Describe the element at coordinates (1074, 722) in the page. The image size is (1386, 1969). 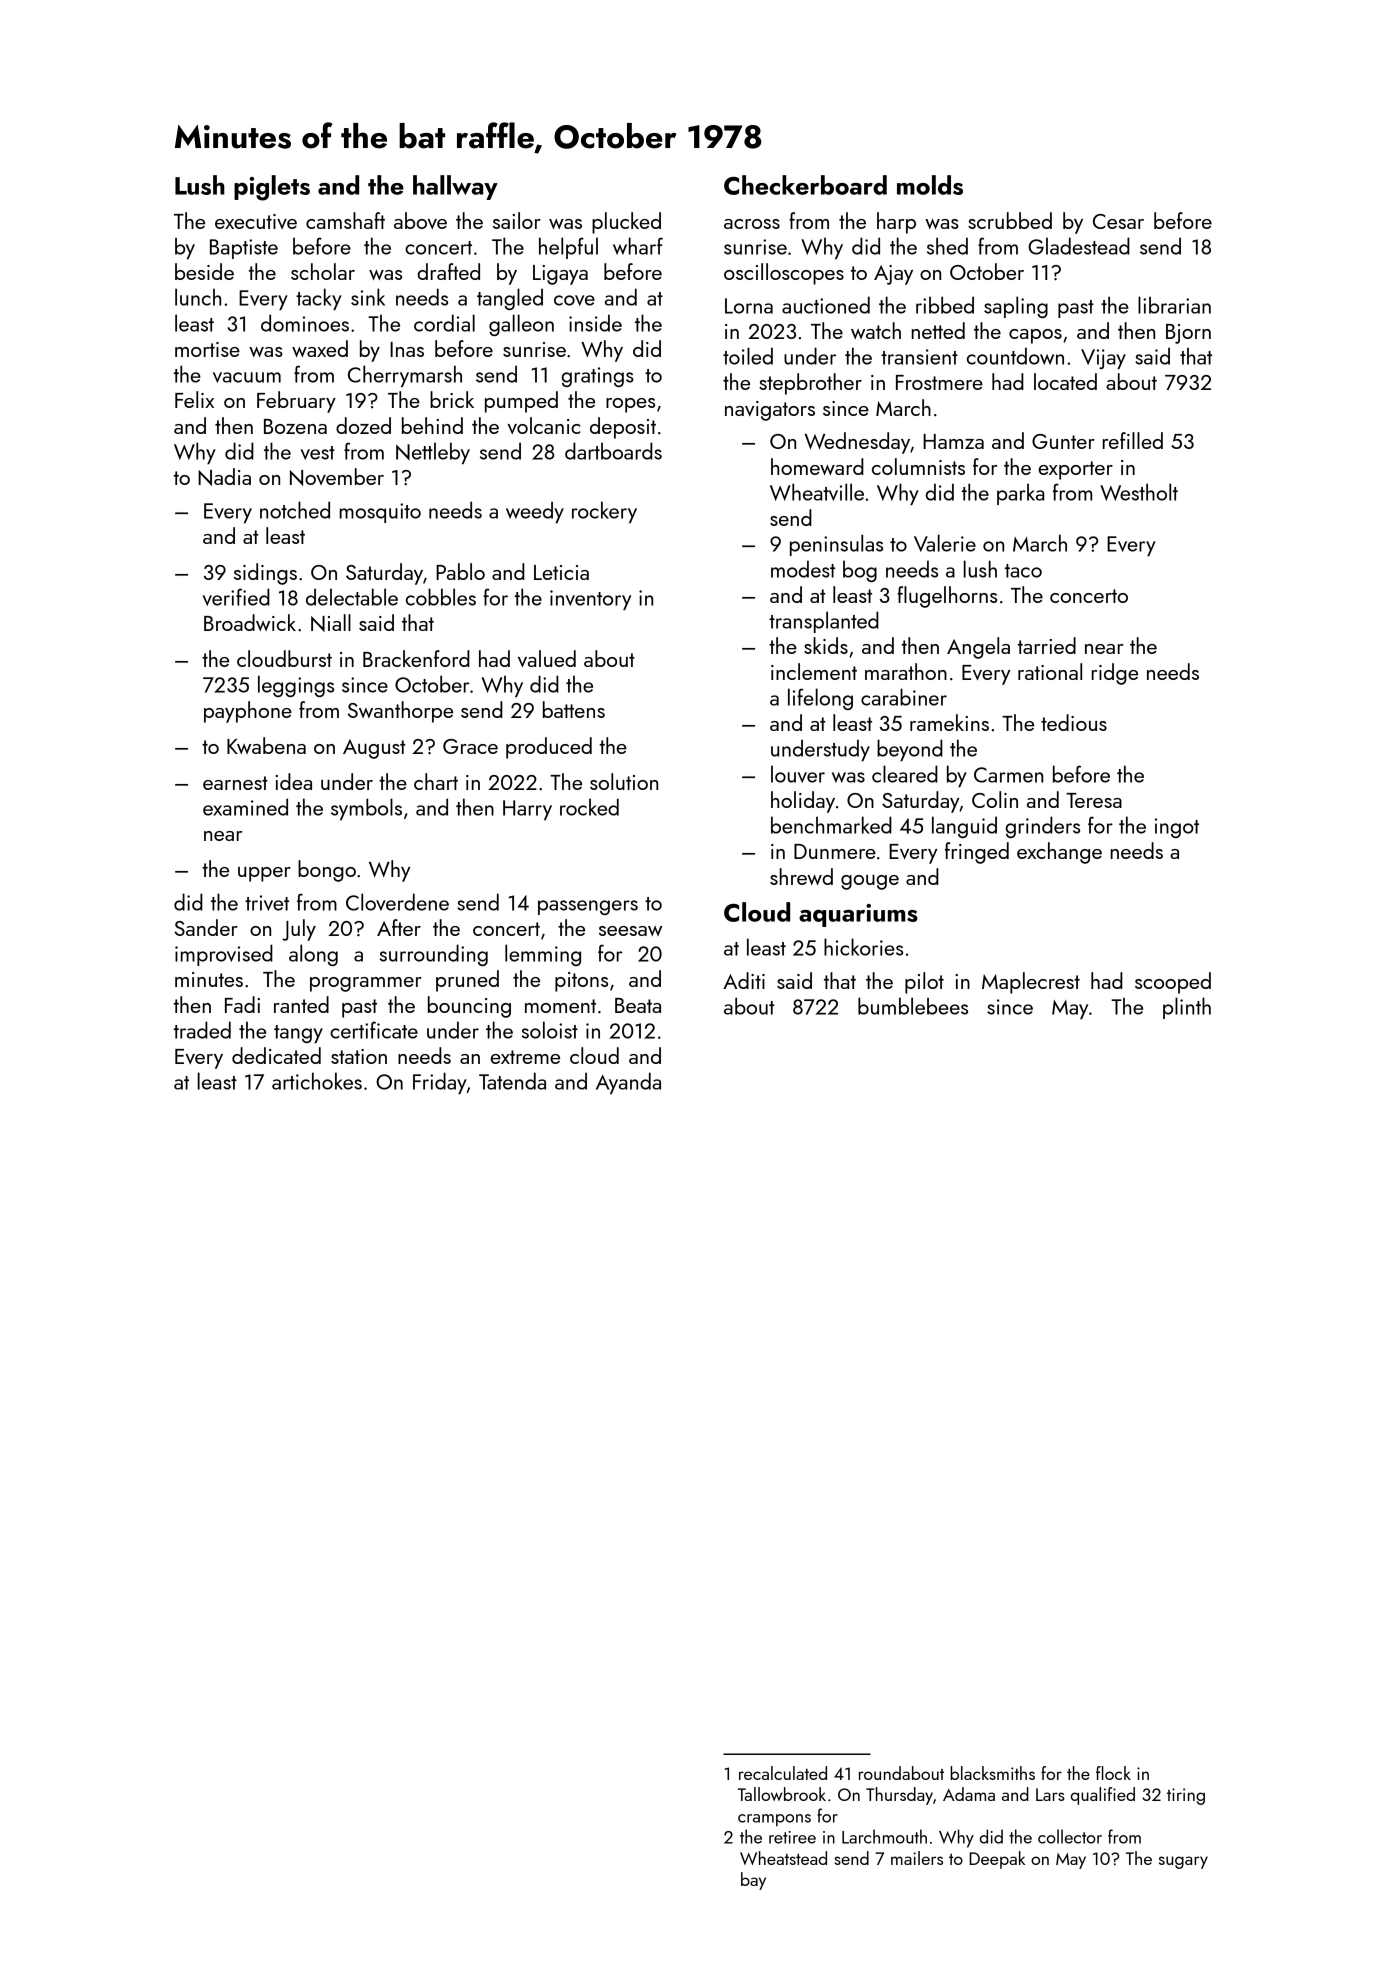
I see `tedious` at that location.
